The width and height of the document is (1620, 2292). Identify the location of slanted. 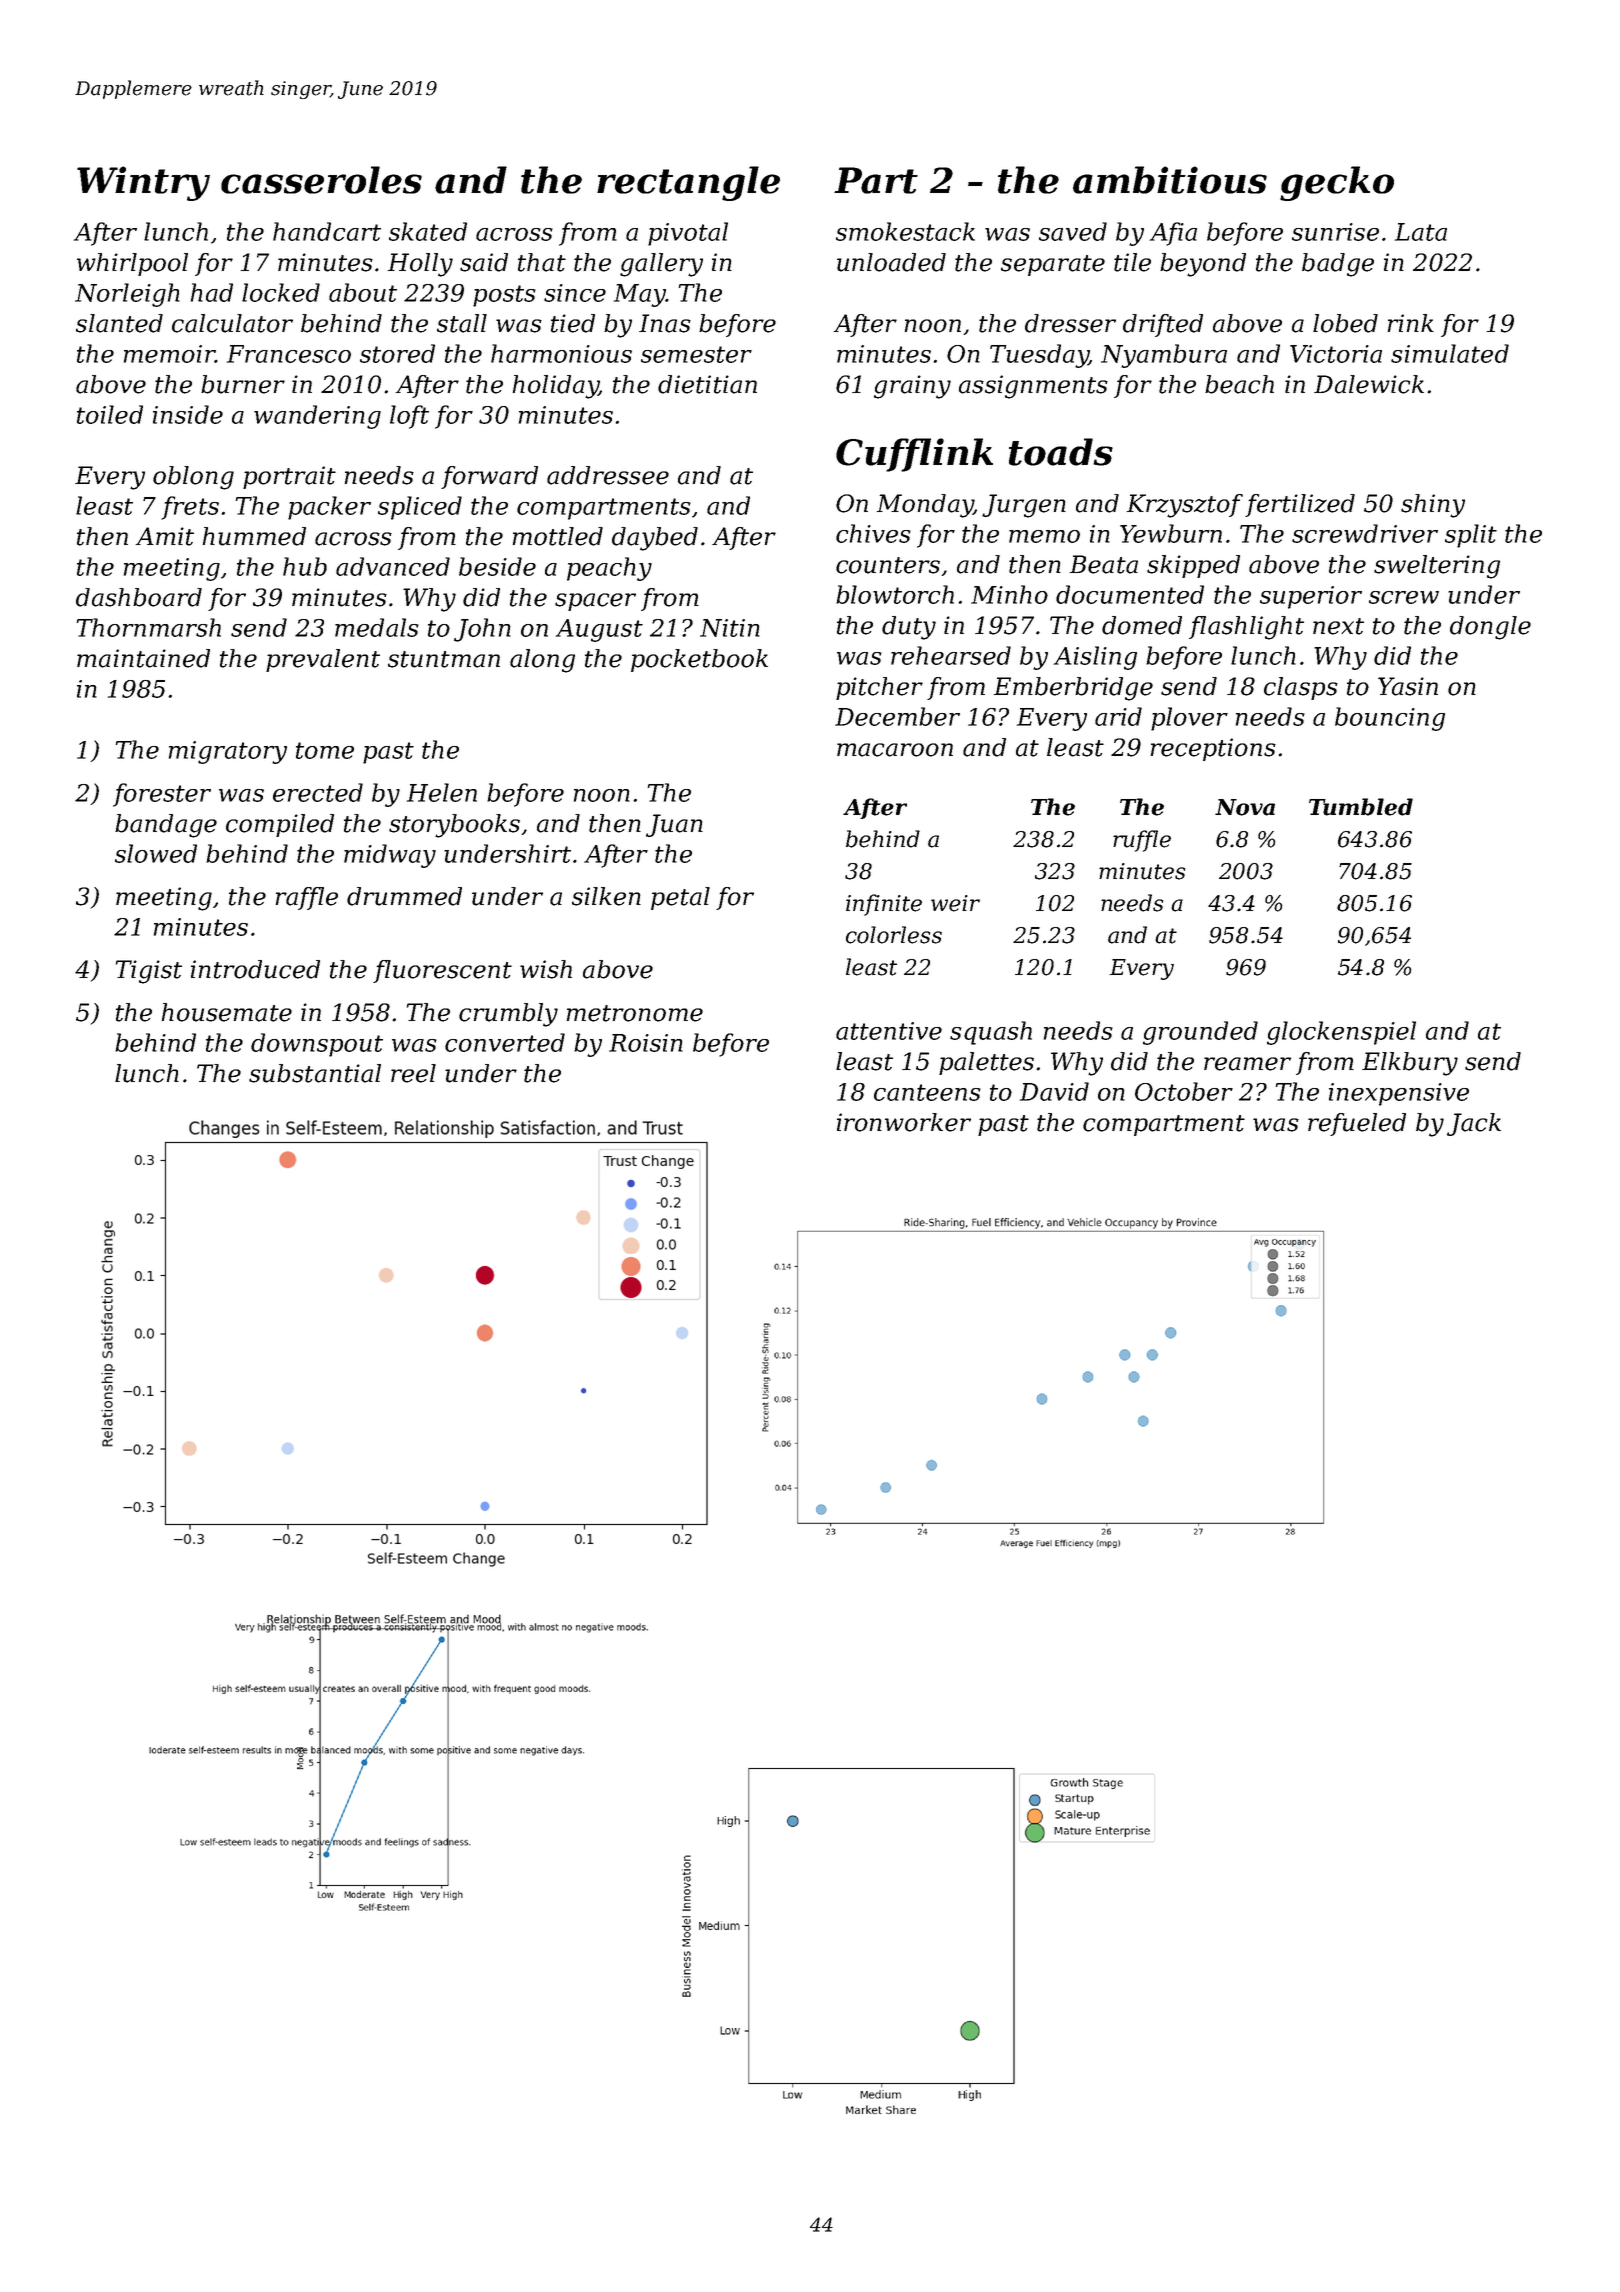
(119, 323).
